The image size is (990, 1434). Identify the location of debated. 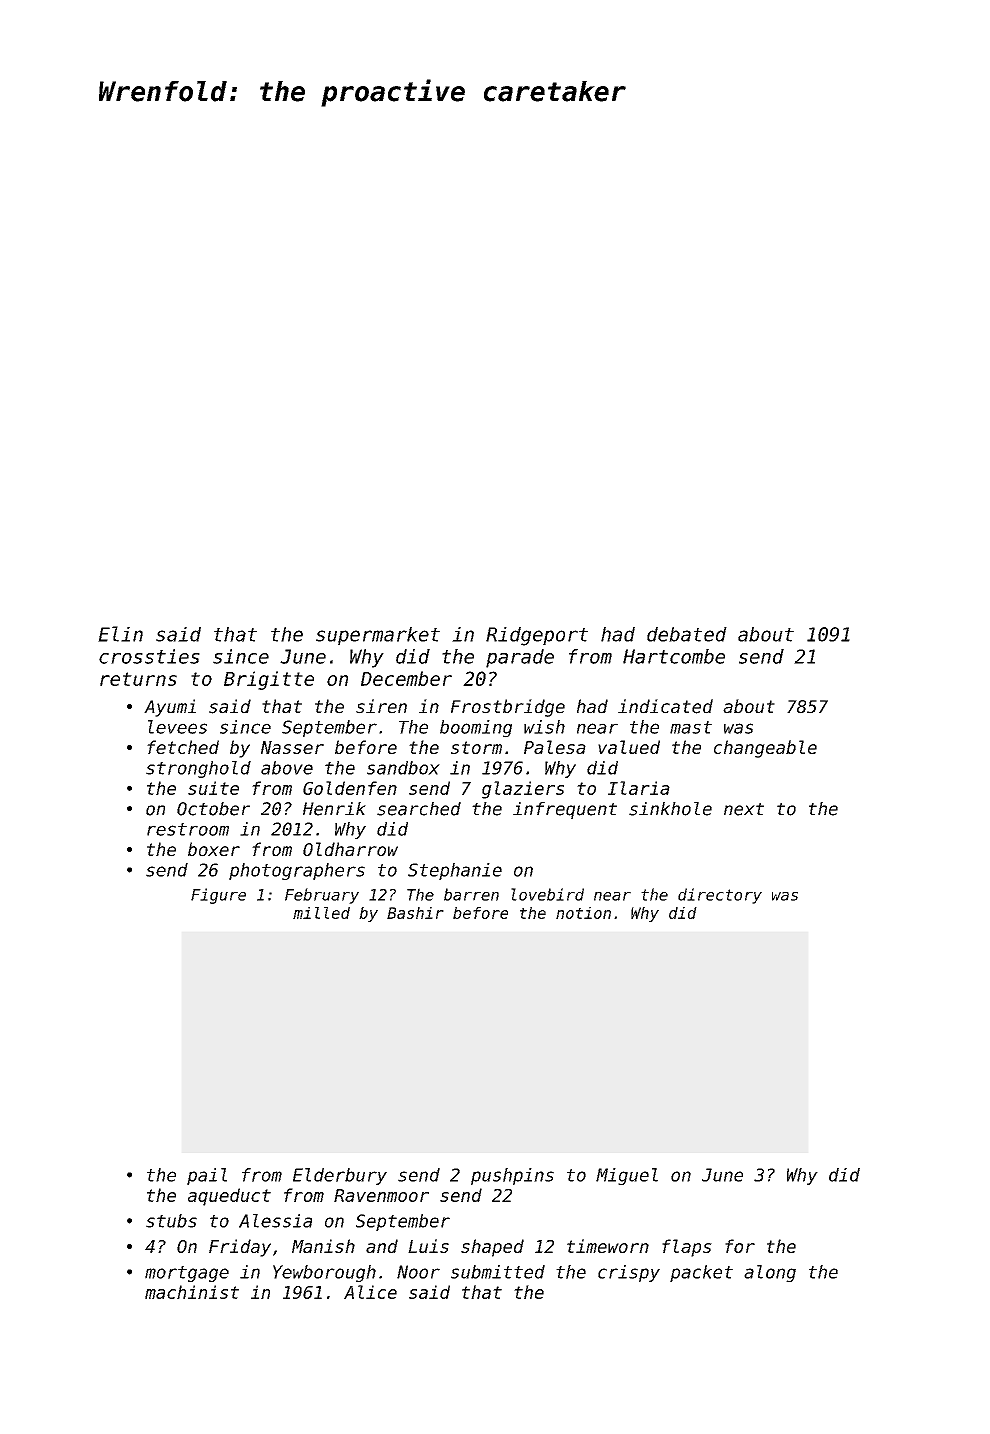
(687, 634).
